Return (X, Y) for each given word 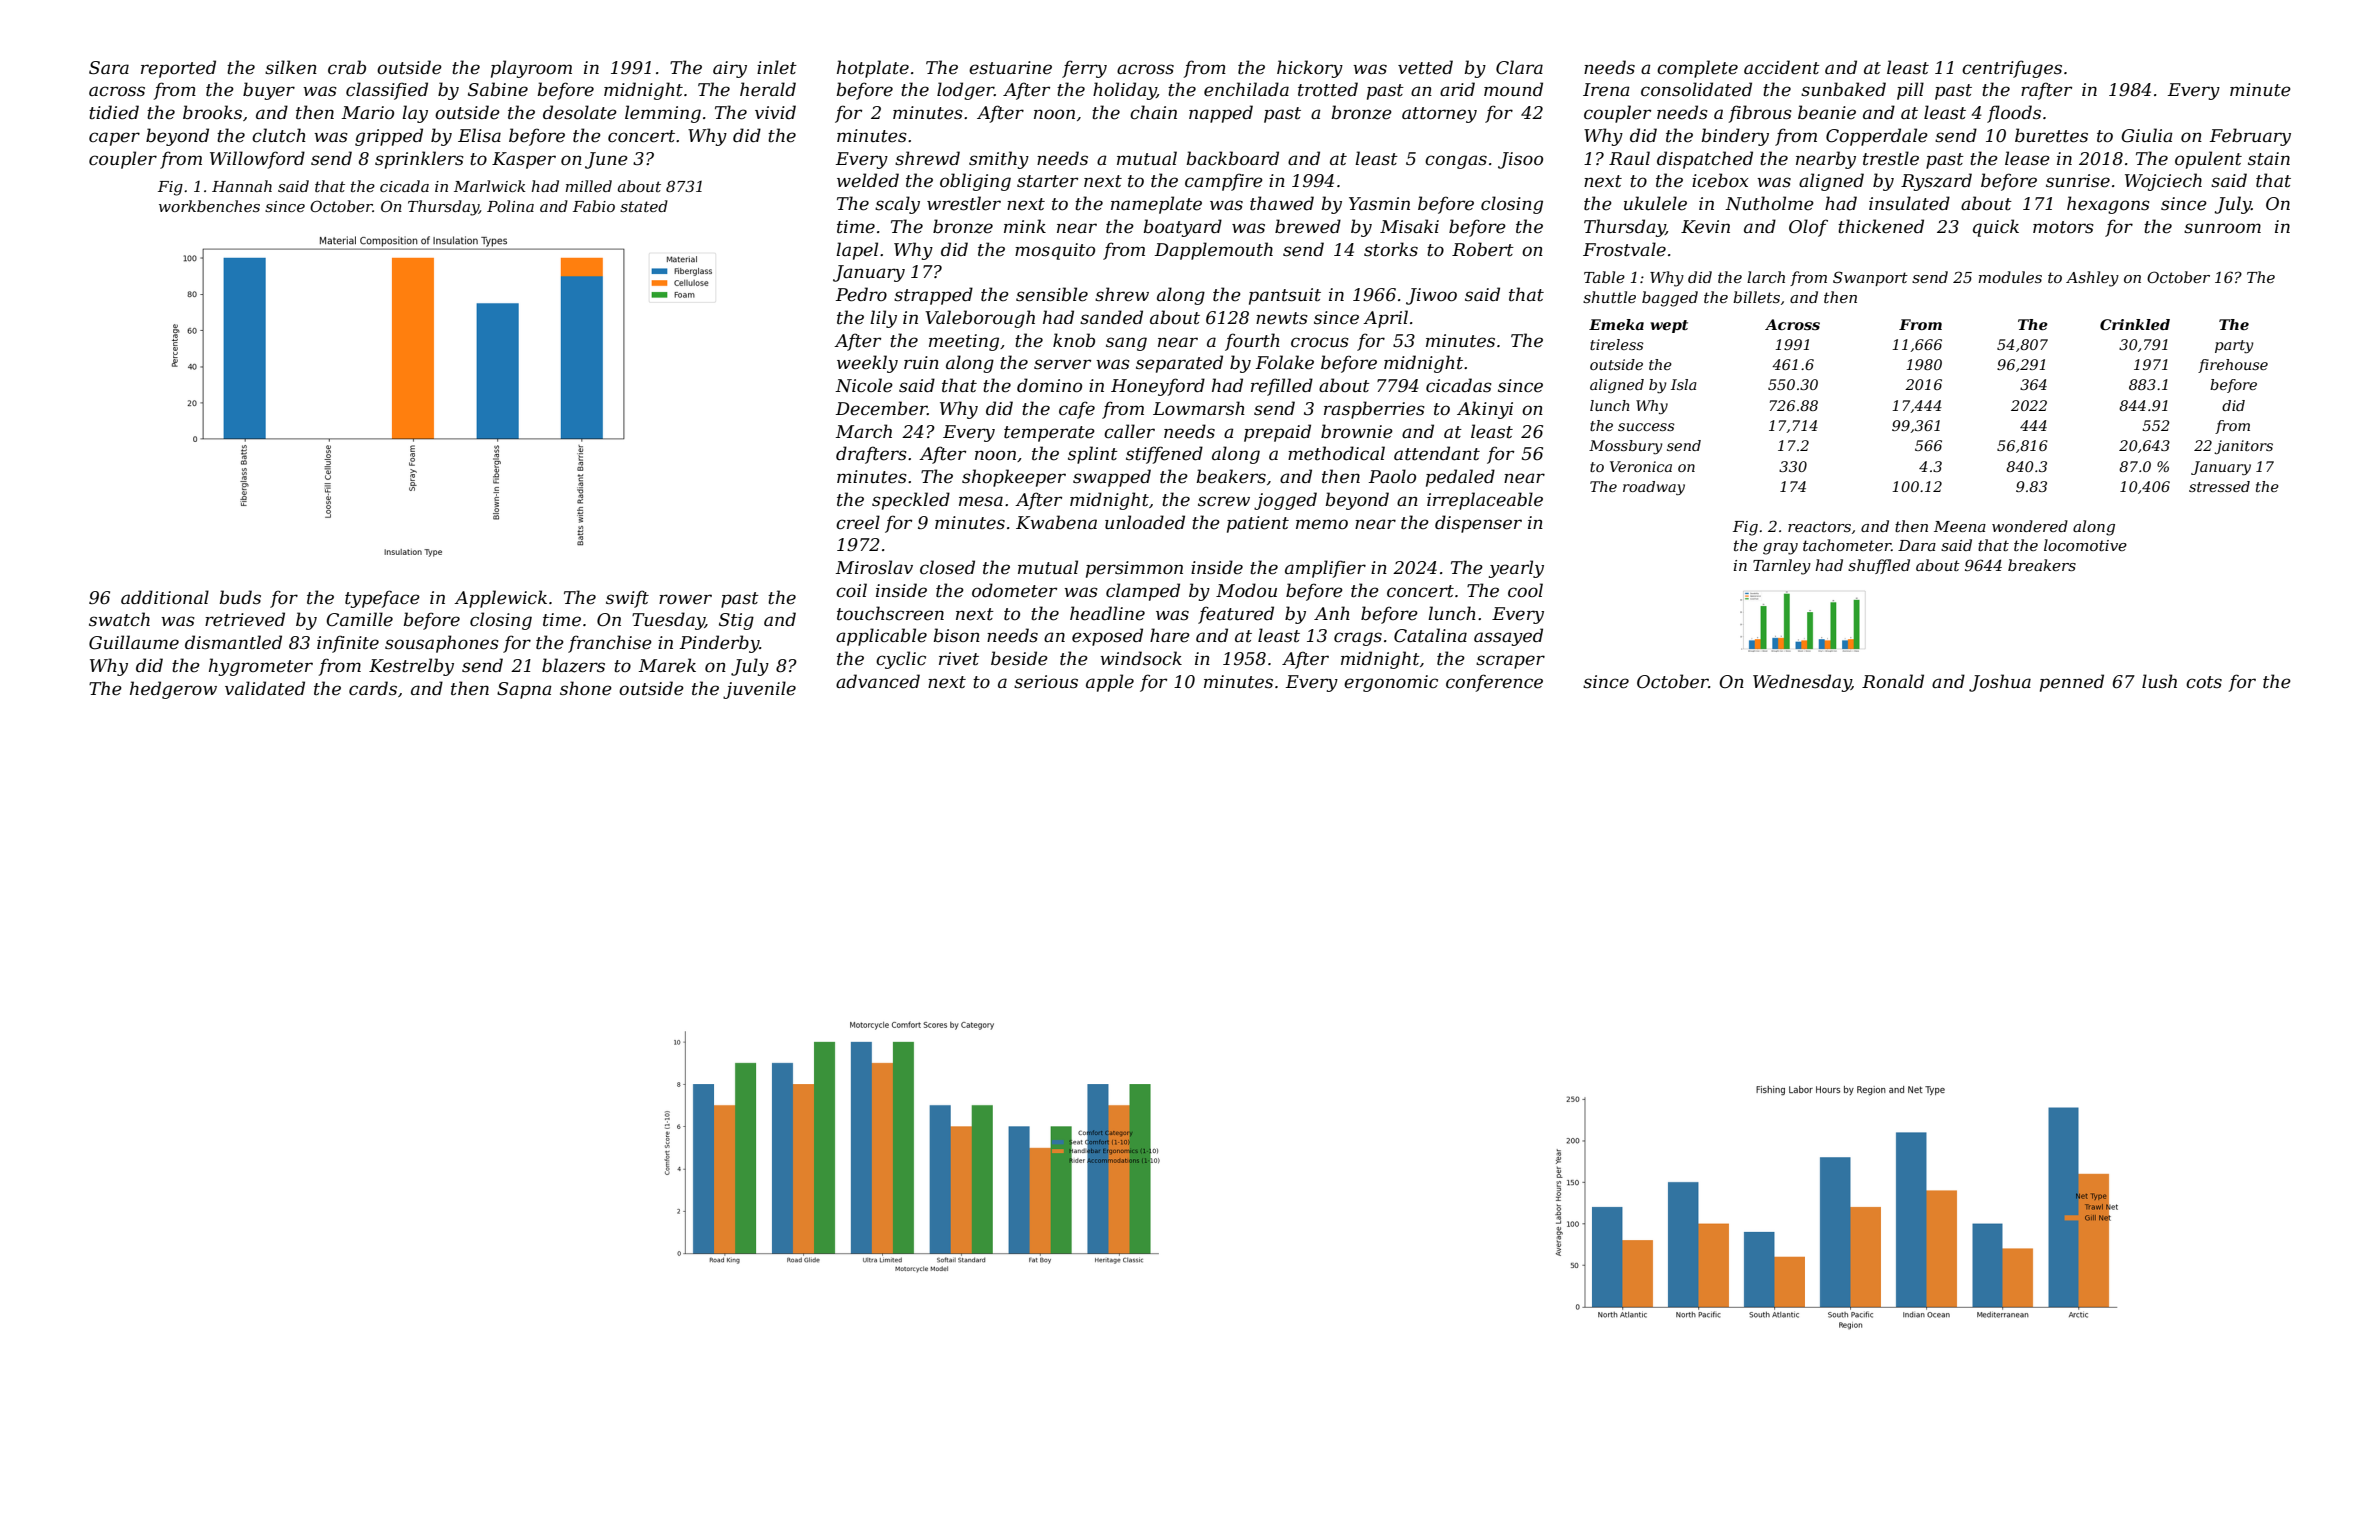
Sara (109, 68)
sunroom (2222, 228)
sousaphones (442, 644)
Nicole (864, 385)
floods (2014, 114)
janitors (2243, 447)
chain (1153, 112)
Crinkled (2135, 324)
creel (858, 522)
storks (1391, 249)
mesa (981, 501)
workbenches (209, 206)
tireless (1617, 344)
